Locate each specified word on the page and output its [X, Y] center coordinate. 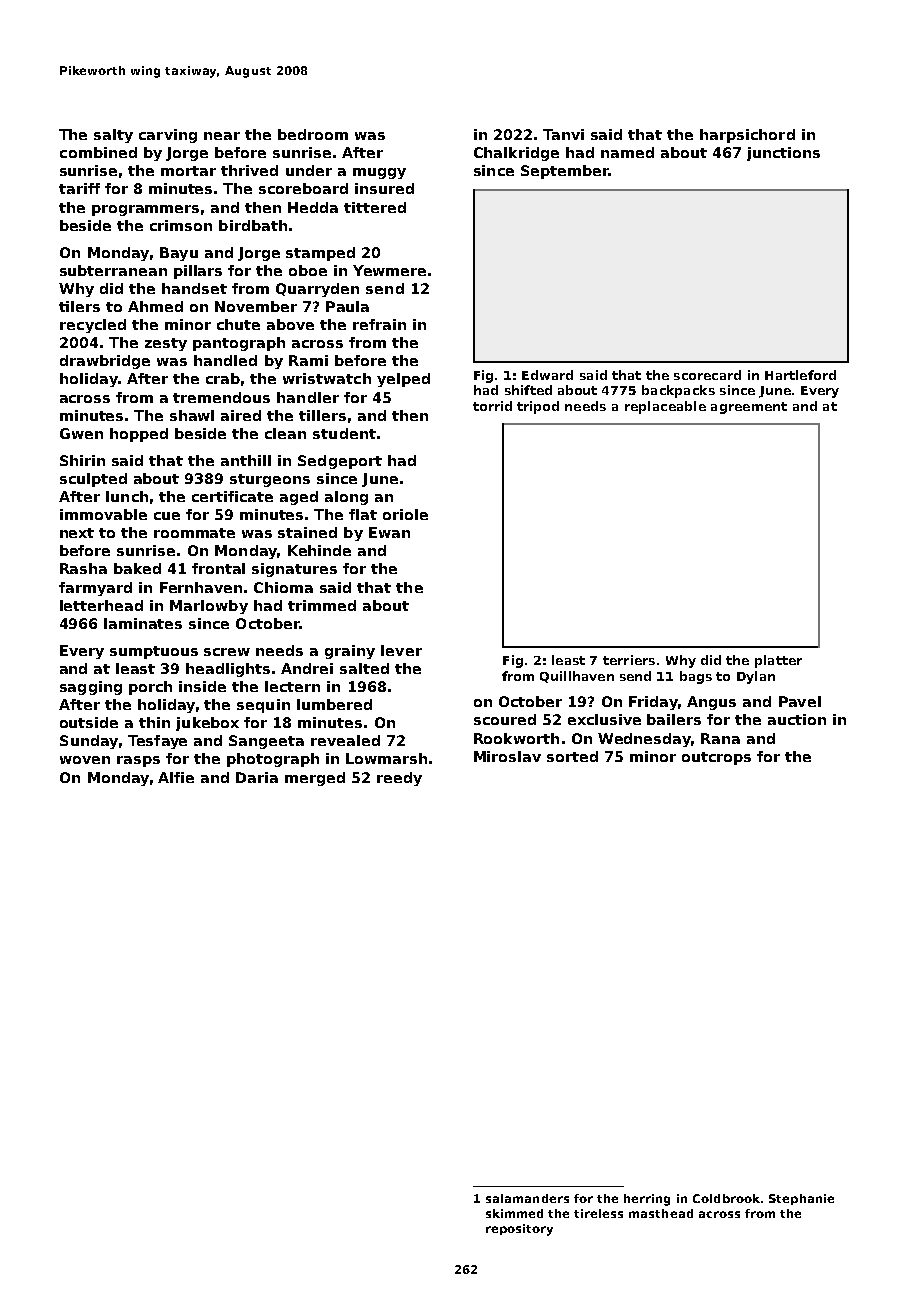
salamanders [527, 1198]
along [346, 498]
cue [167, 516]
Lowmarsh [386, 758]
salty [113, 136]
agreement [749, 408]
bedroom [313, 134]
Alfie [176, 777]
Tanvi [563, 134]
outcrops [716, 758]
